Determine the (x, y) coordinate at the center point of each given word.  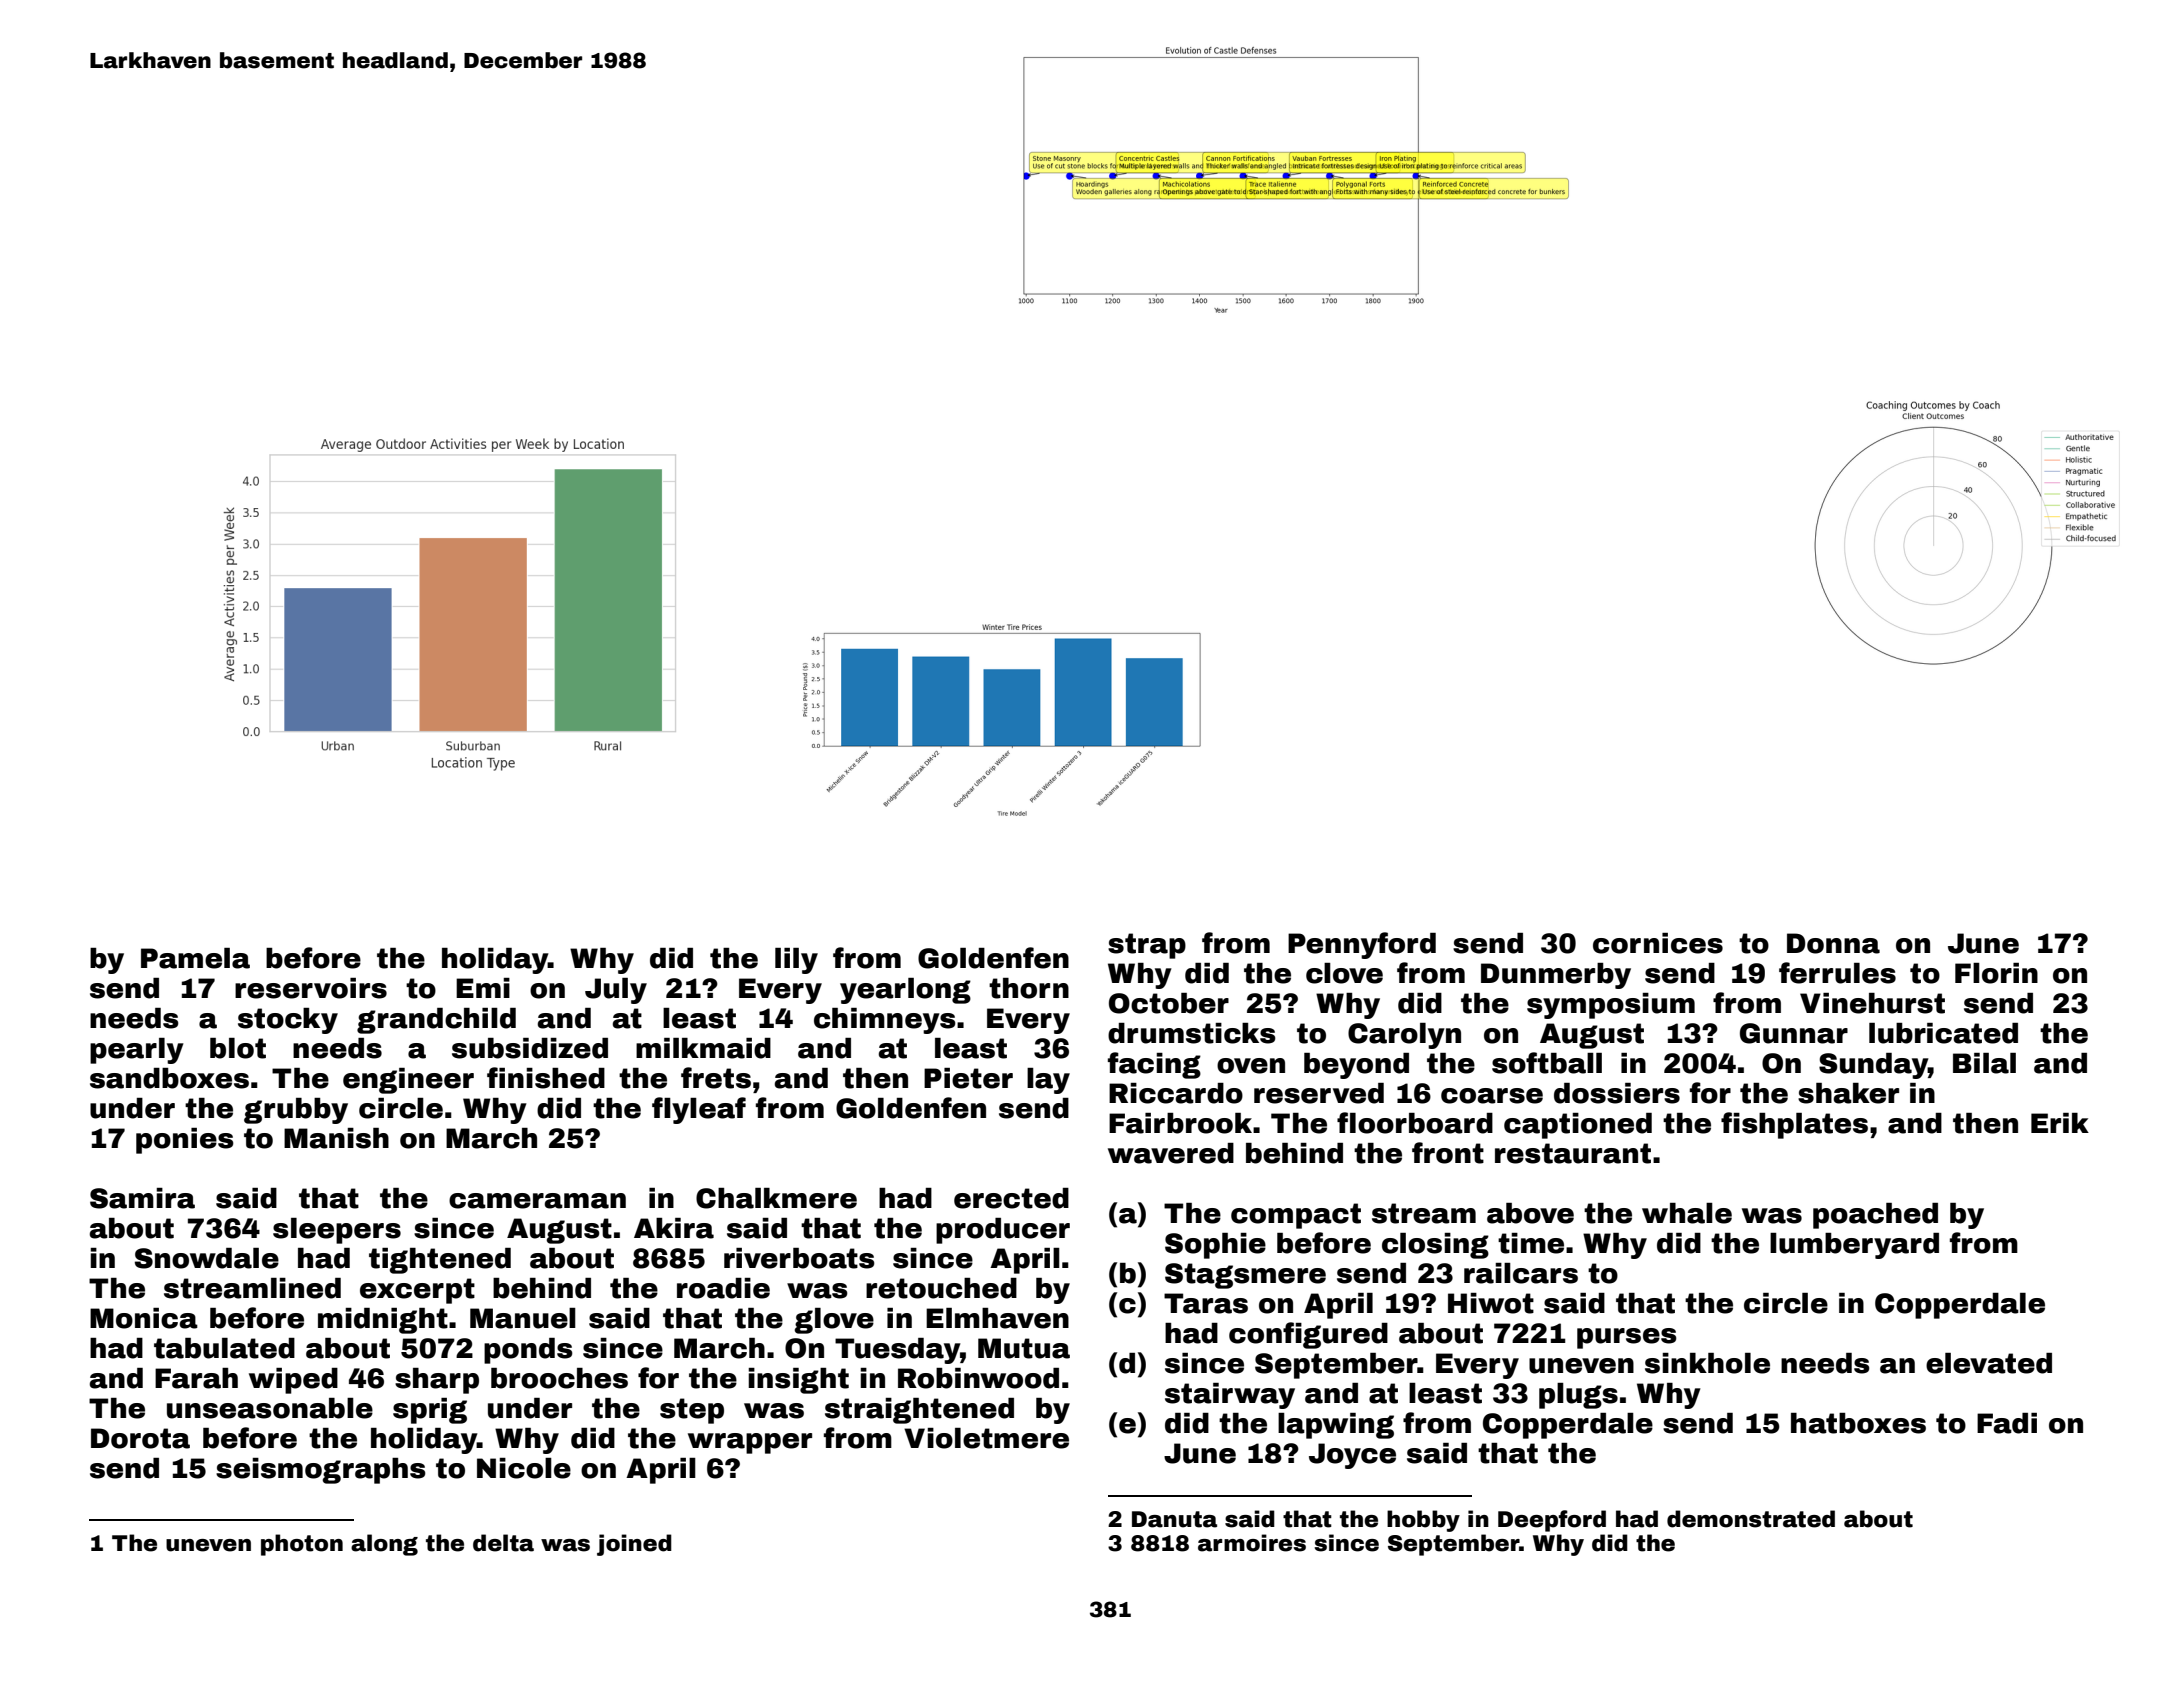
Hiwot (1491, 1303)
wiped (293, 1381)
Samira (142, 1198)
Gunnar (1794, 1033)
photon (302, 1545)
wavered (1171, 1153)
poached (1875, 1216)
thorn (1029, 988)
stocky (288, 1021)
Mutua (1024, 1348)
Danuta (1174, 1519)
